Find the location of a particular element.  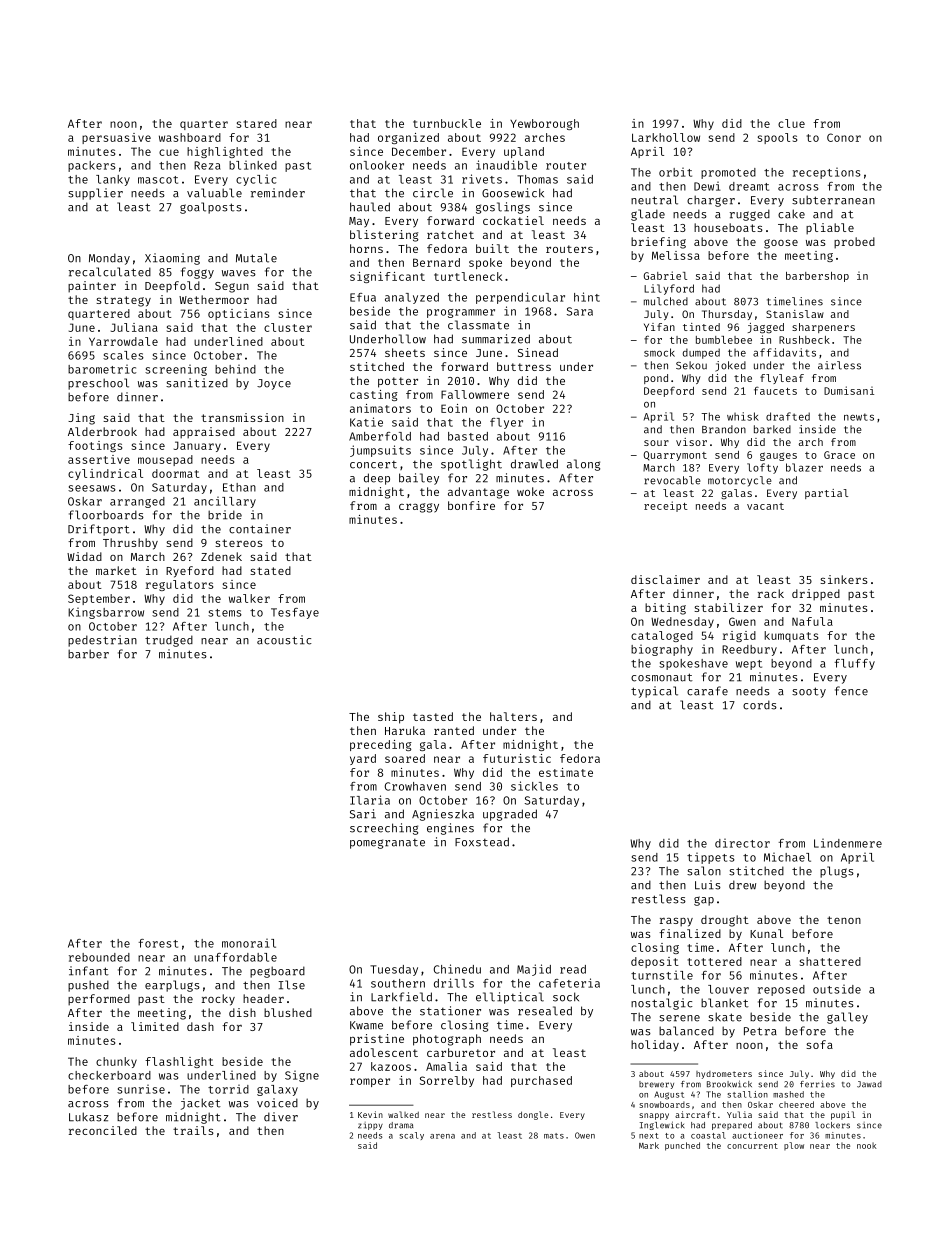

joked is located at coordinates (730, 366).
